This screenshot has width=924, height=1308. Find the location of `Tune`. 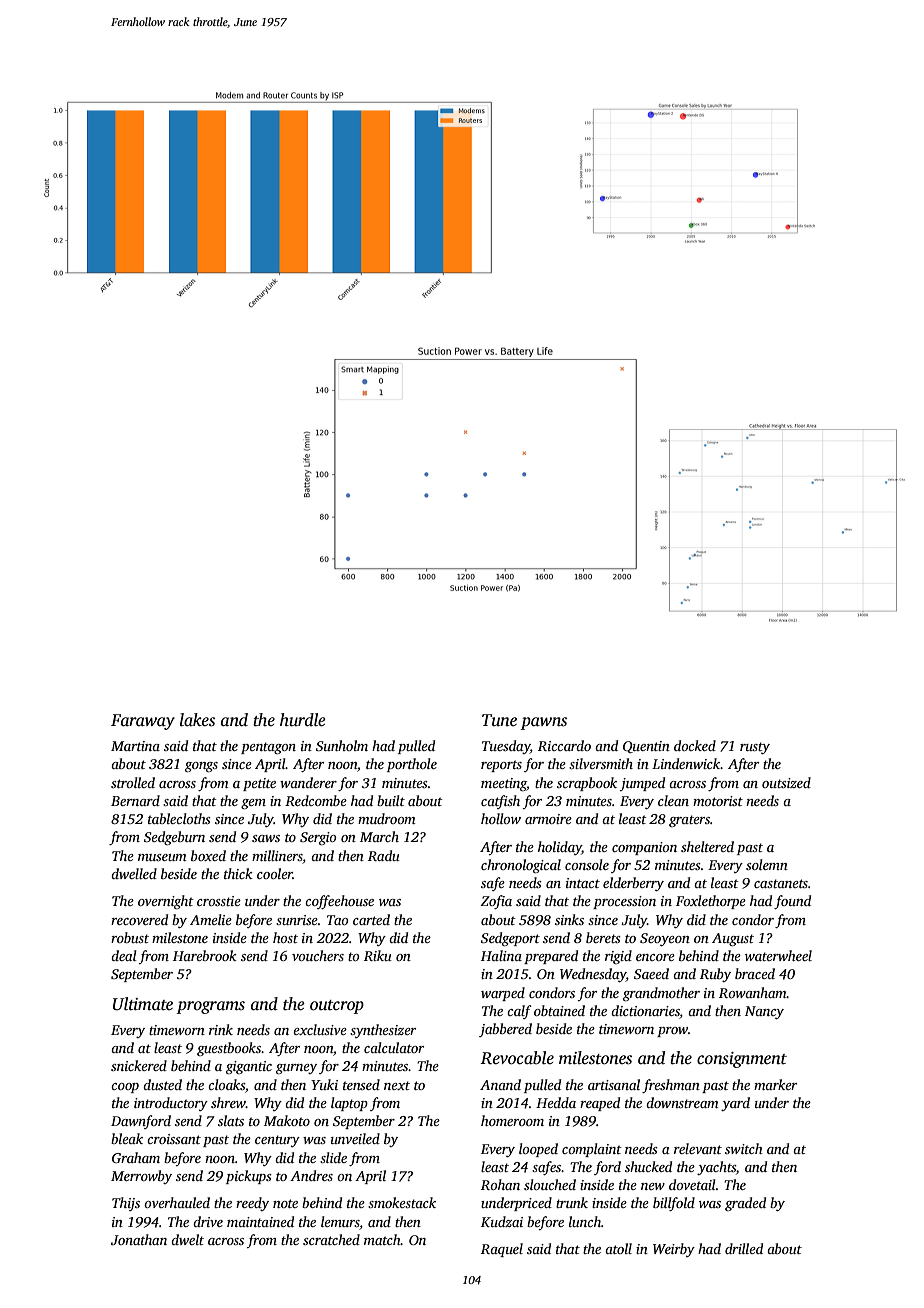

Tune is located at coordinates (499, 720).
